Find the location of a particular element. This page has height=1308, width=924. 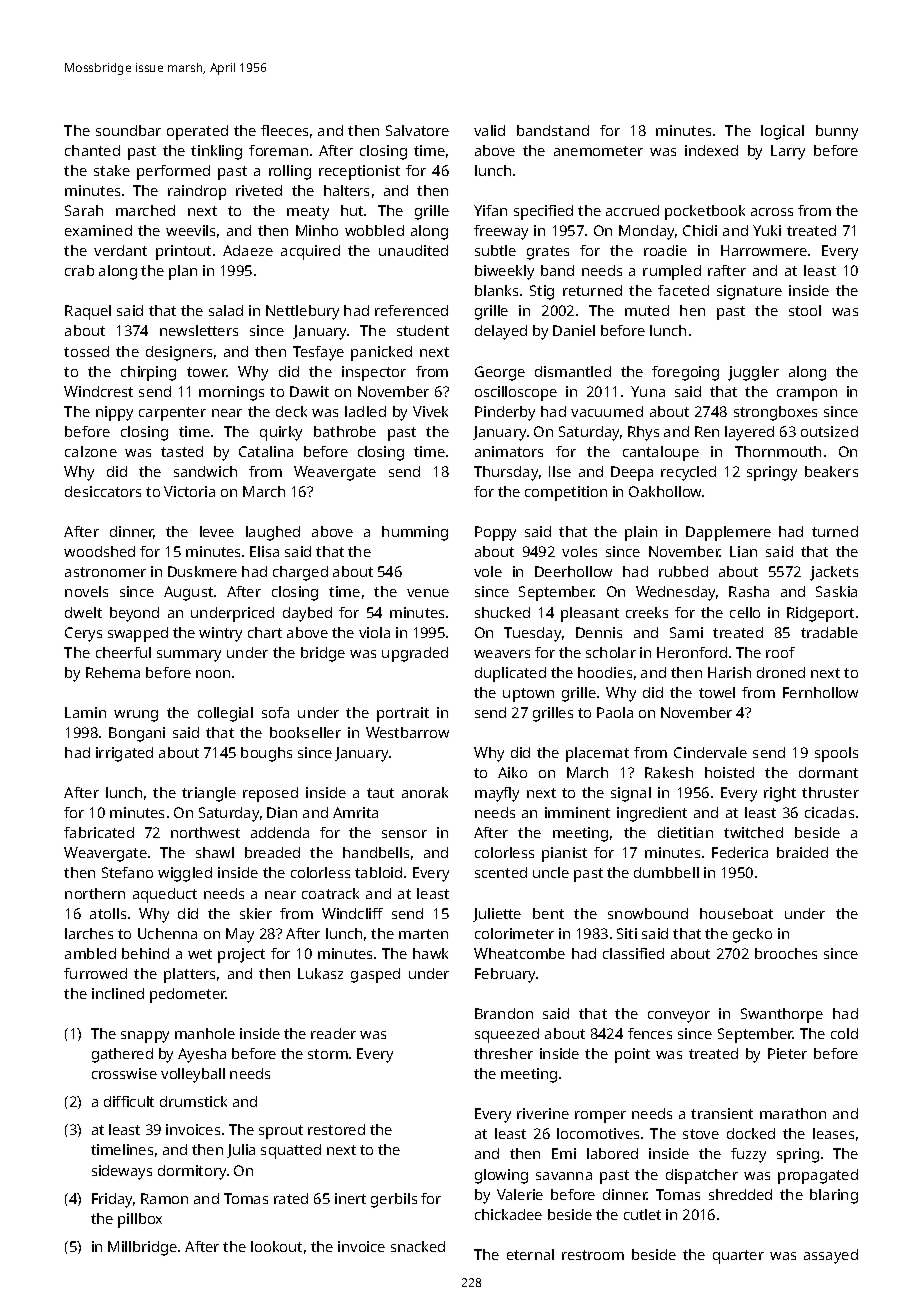

Catalina is located at coordinates (266, 451).
